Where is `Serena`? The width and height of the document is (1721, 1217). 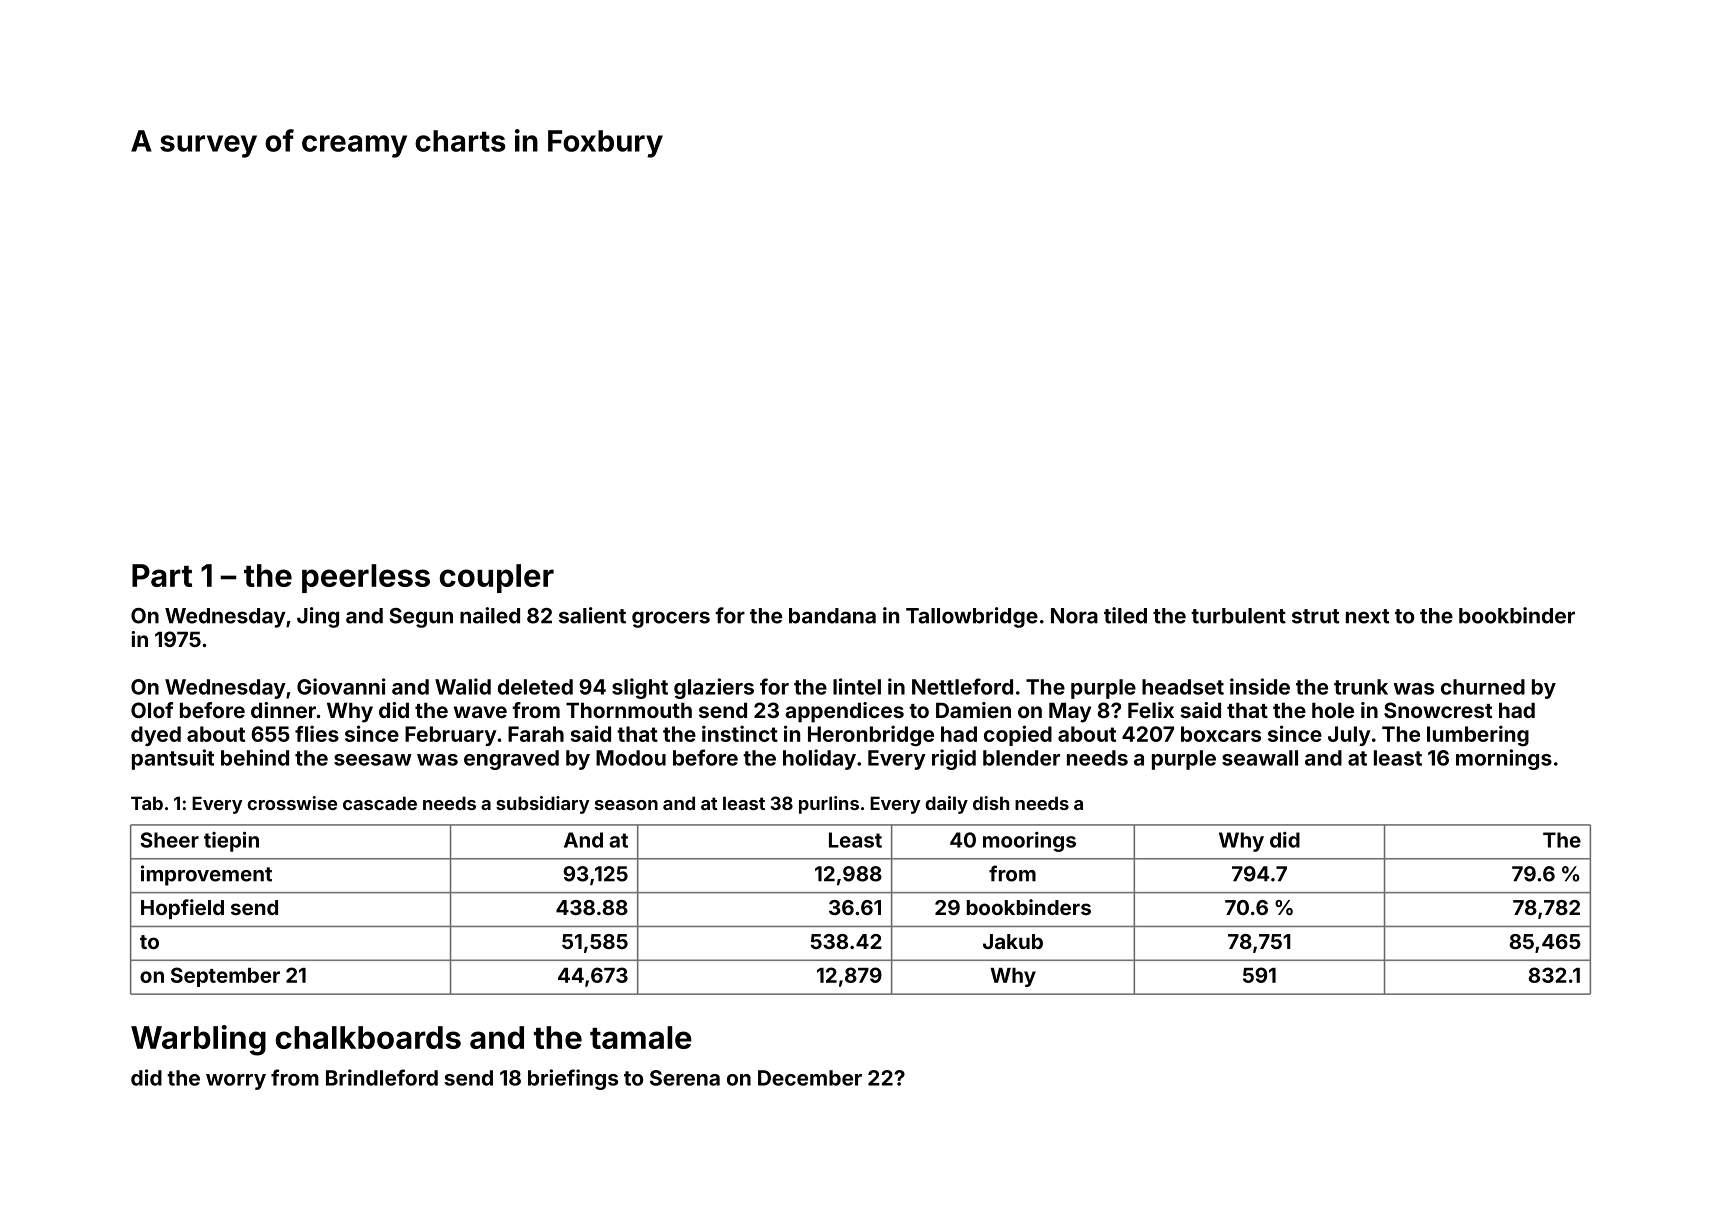 Serena is located at coordinates (685, 1078).
